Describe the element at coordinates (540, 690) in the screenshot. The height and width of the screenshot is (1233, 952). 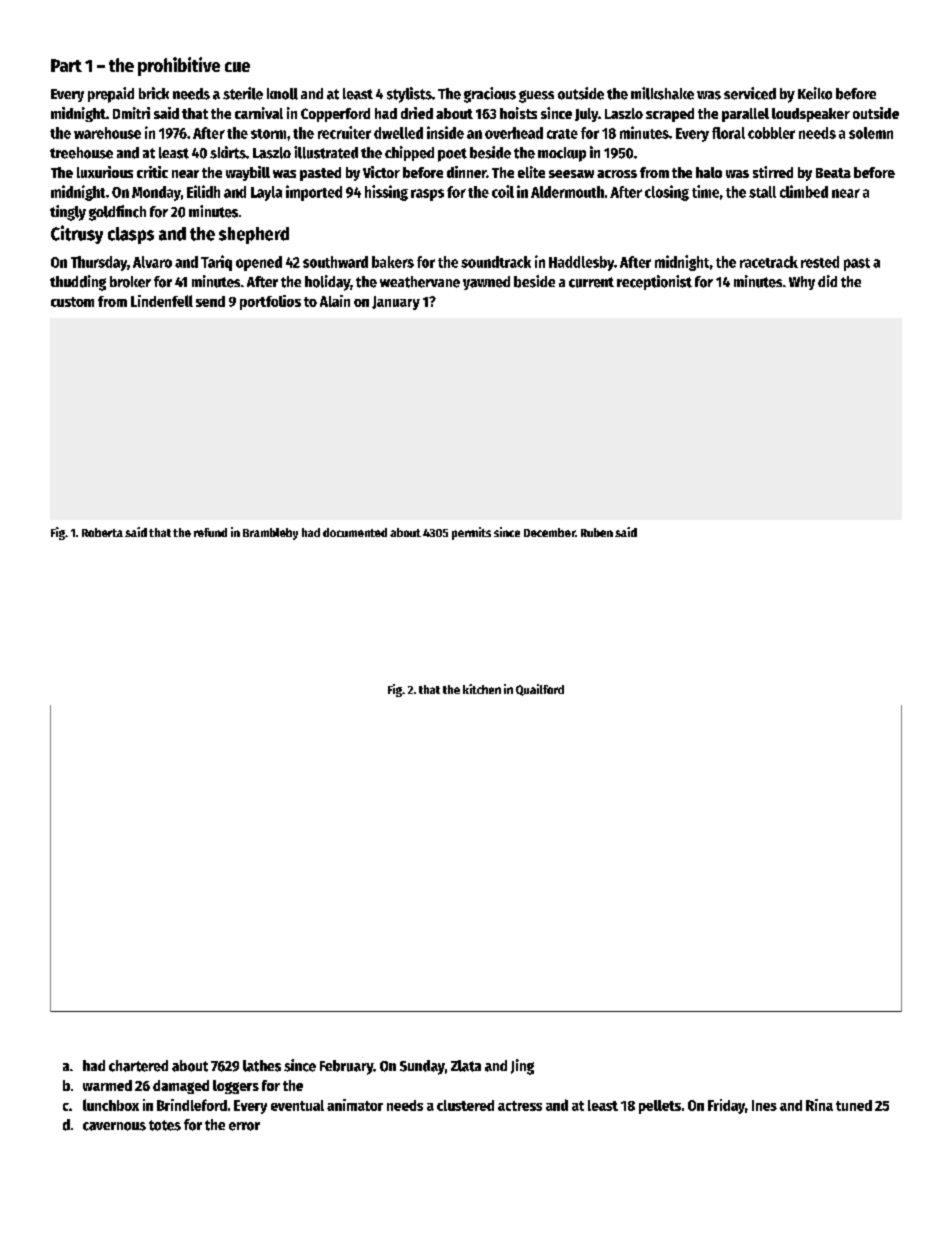
I see `Quailford` at that location.
